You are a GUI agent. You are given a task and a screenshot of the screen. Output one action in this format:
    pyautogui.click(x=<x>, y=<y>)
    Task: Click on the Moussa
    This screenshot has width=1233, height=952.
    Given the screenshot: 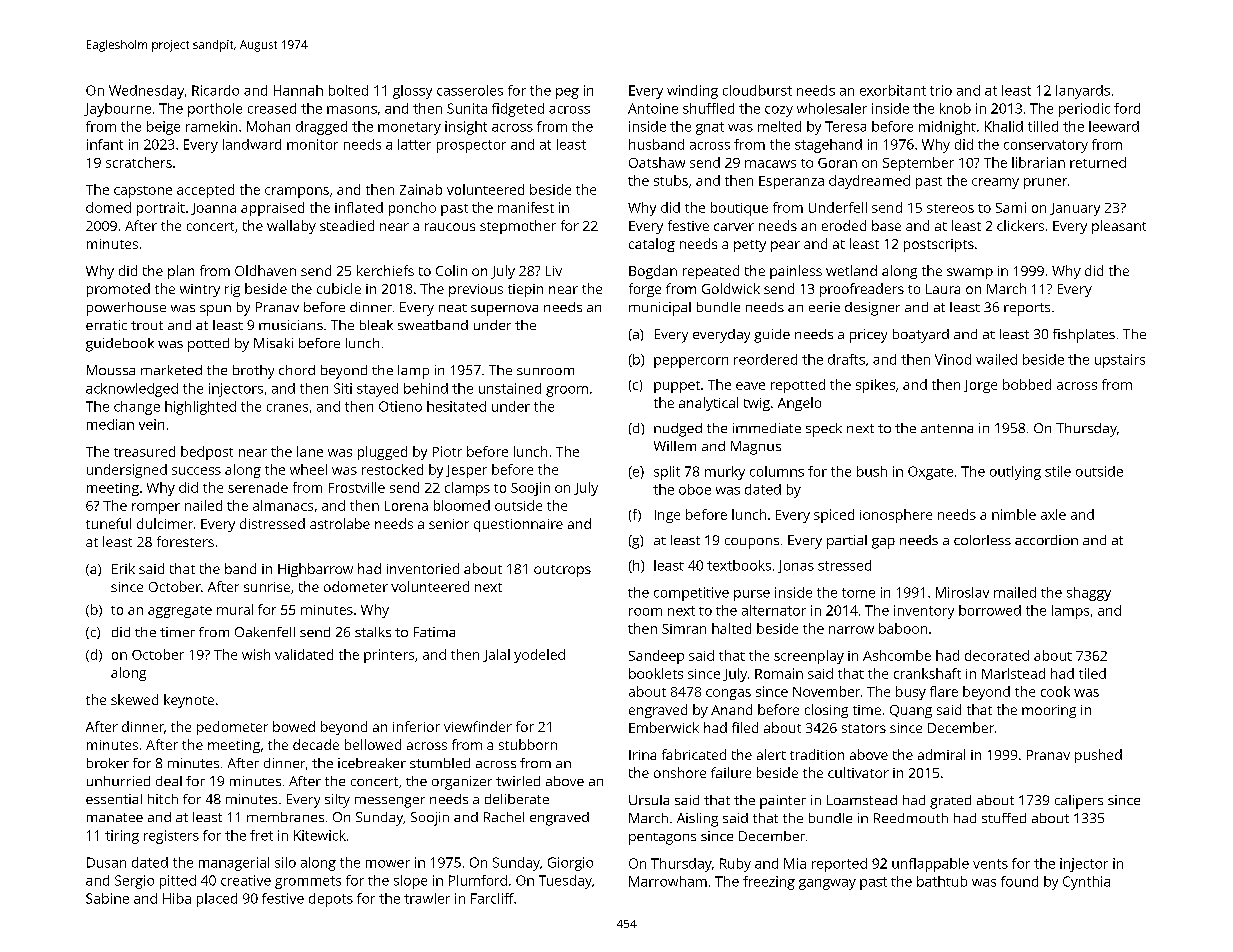 What is the action you would take?
    pyautogui.click(x=111, y=370)
